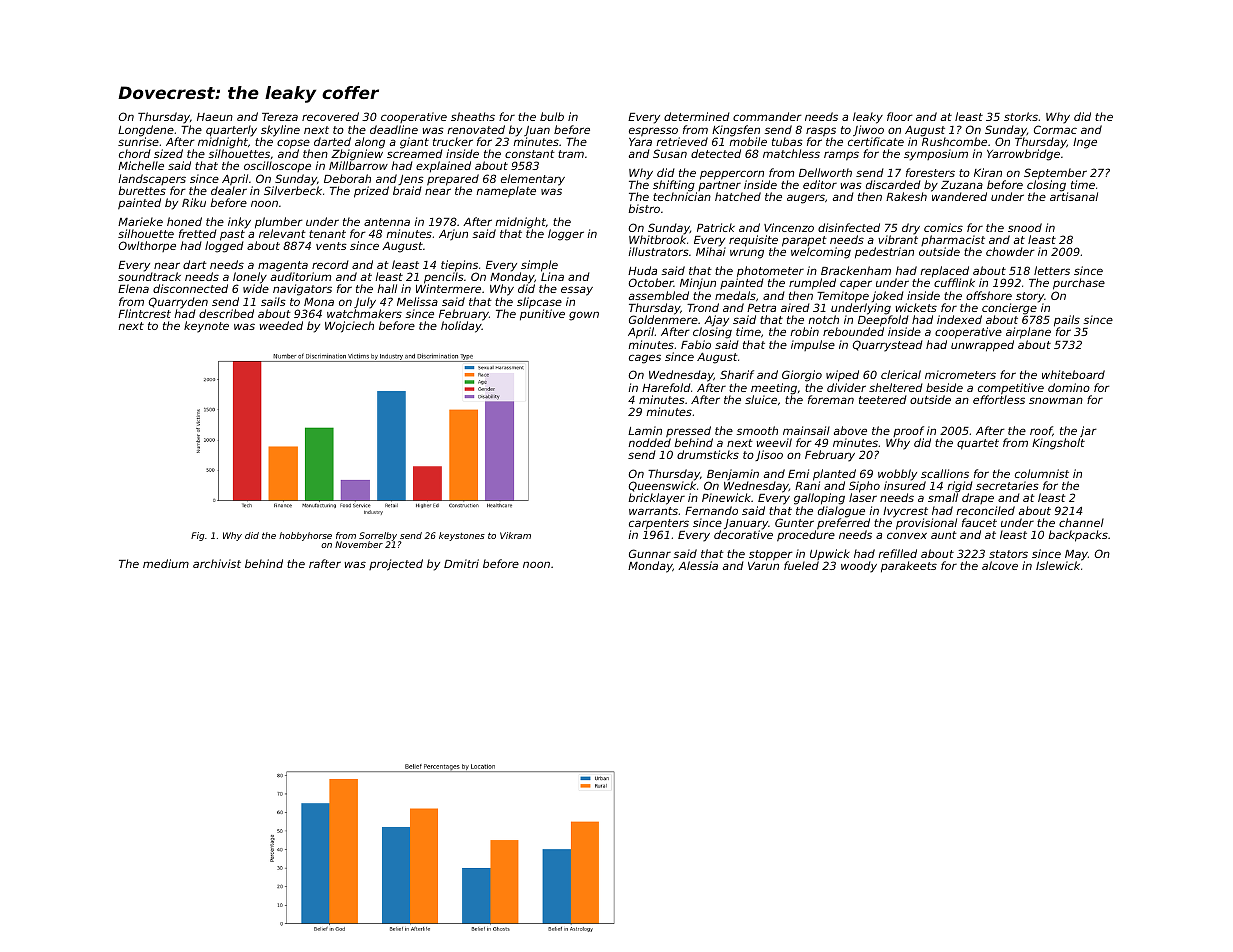 The image size is (1233, 952). Describe the element at coordinates (330, 264) in the screenshot. I see `record` at that location.
